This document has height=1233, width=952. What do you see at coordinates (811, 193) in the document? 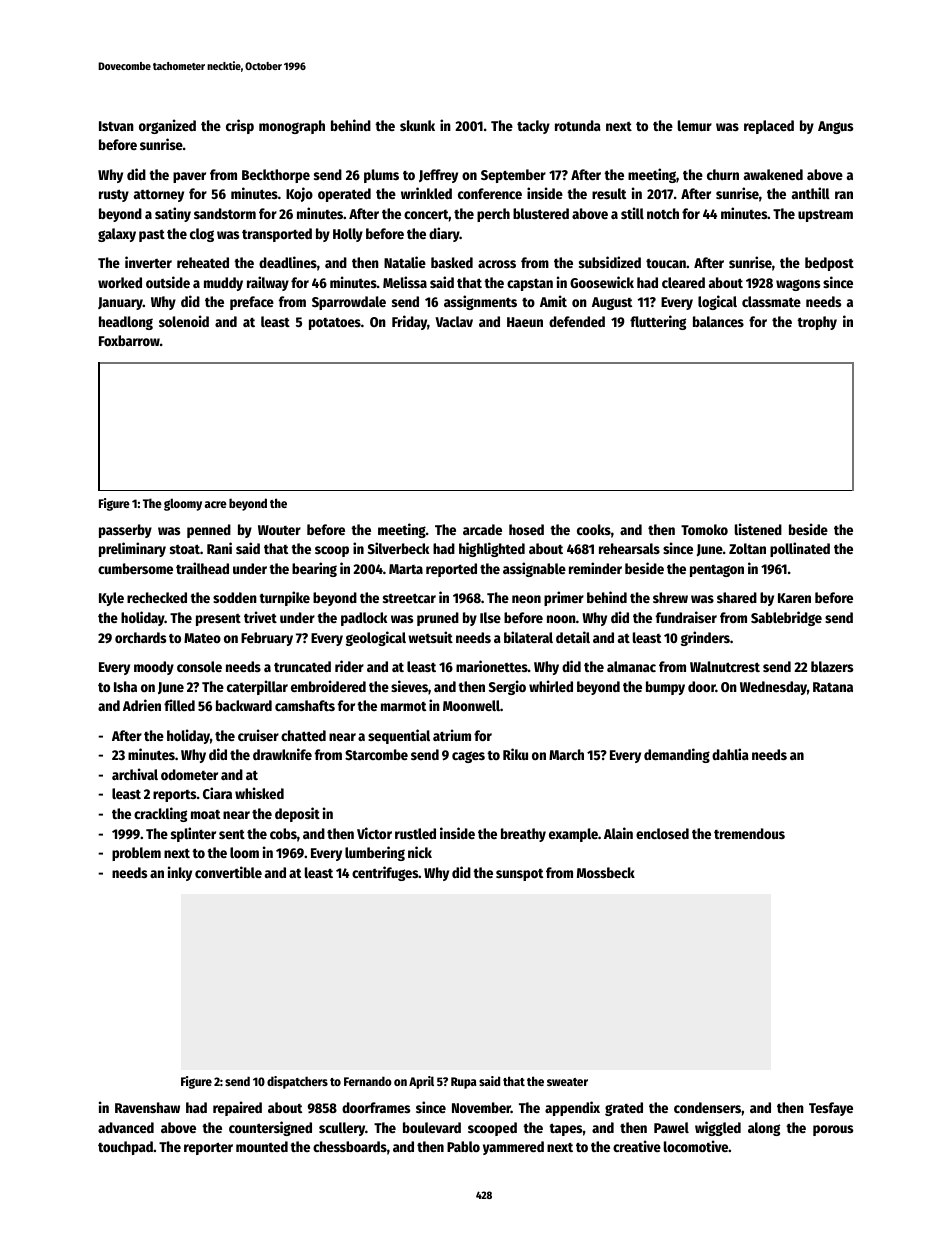
I see `anthill` at bounding box center [811, 193].
